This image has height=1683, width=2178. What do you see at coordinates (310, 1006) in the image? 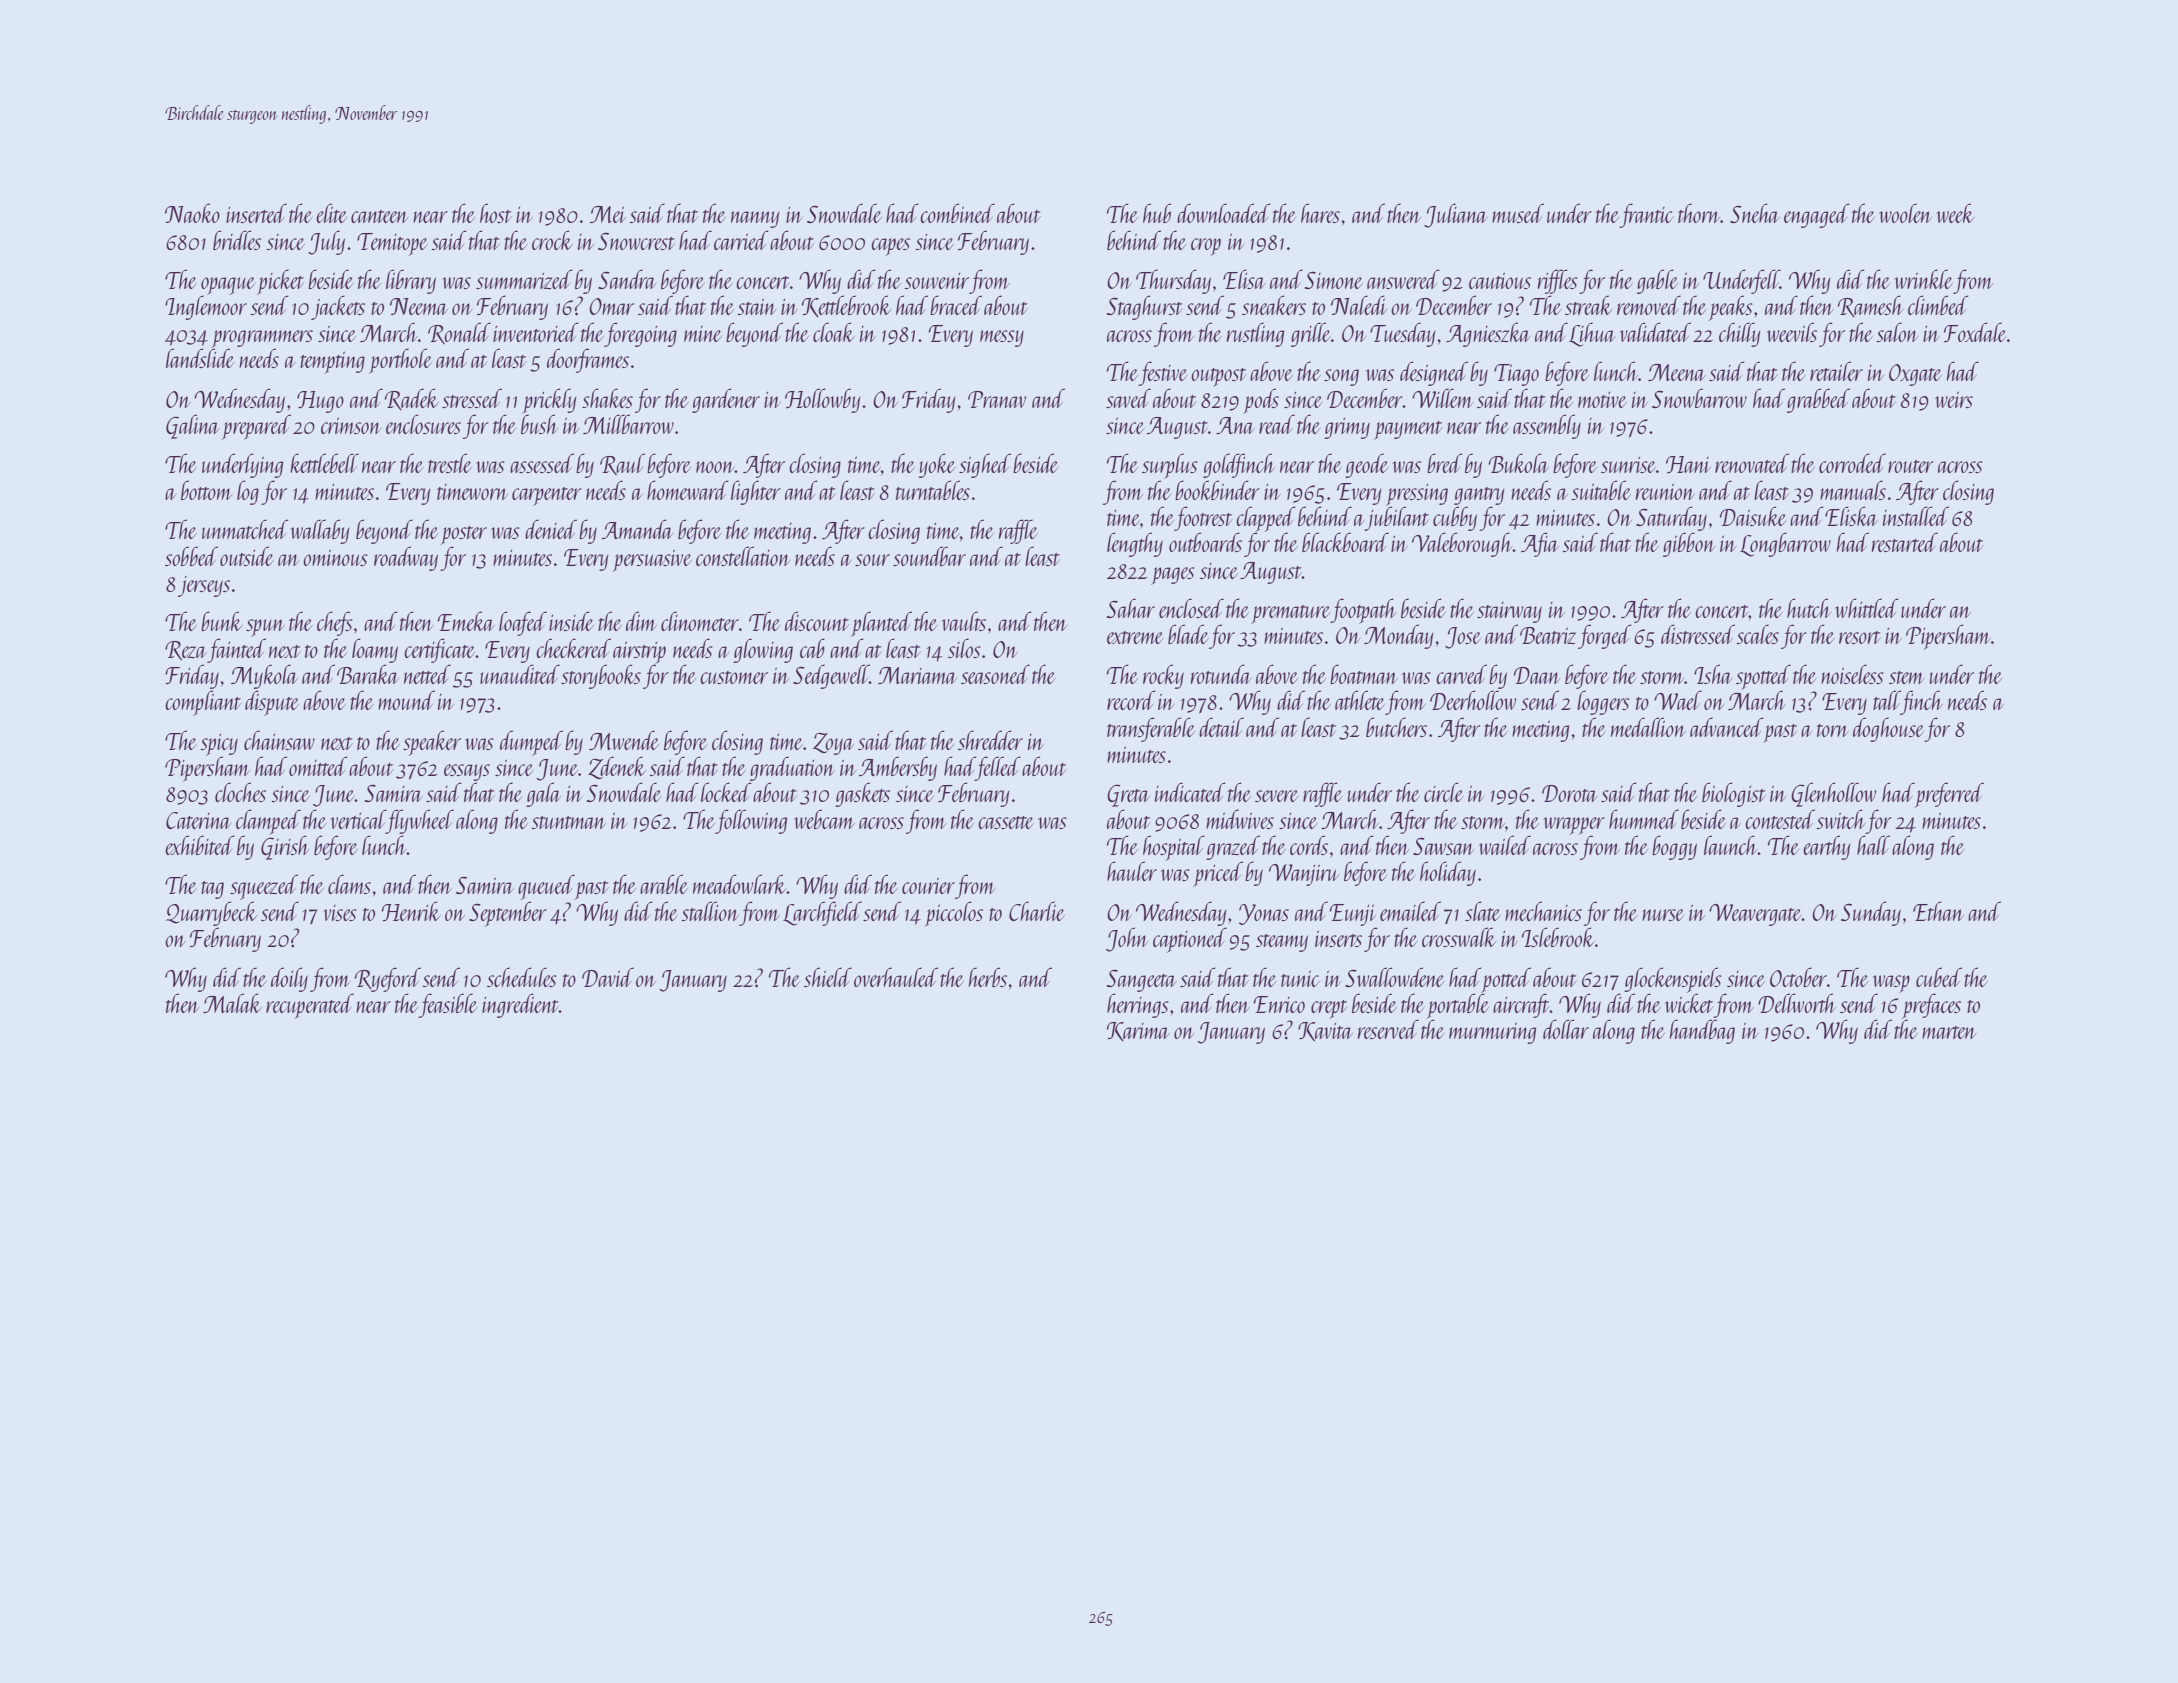
I see `recuperated` at bounding box center [310, 1006].
